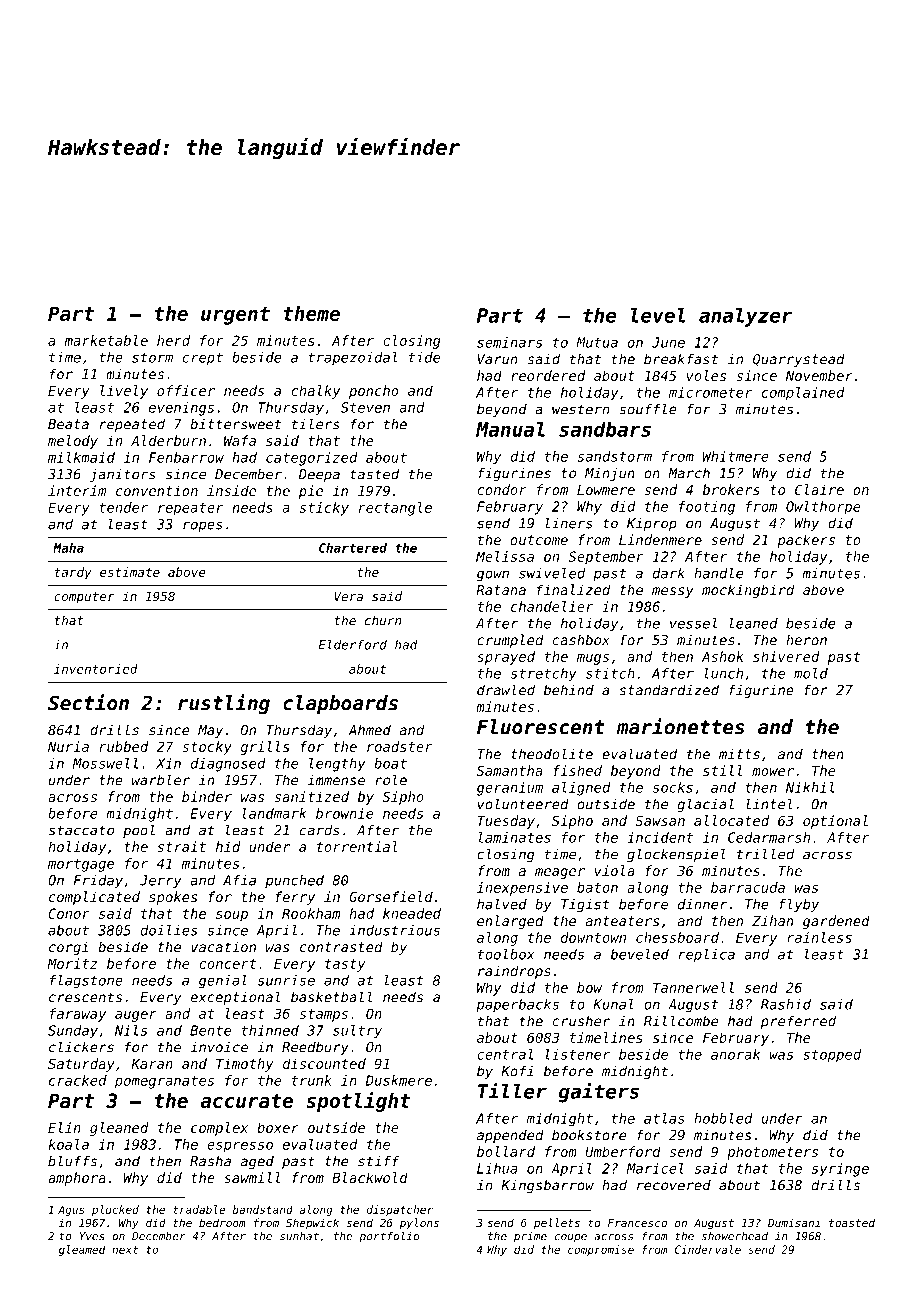  I want to click on Shepwick, so click(312, 1223).
